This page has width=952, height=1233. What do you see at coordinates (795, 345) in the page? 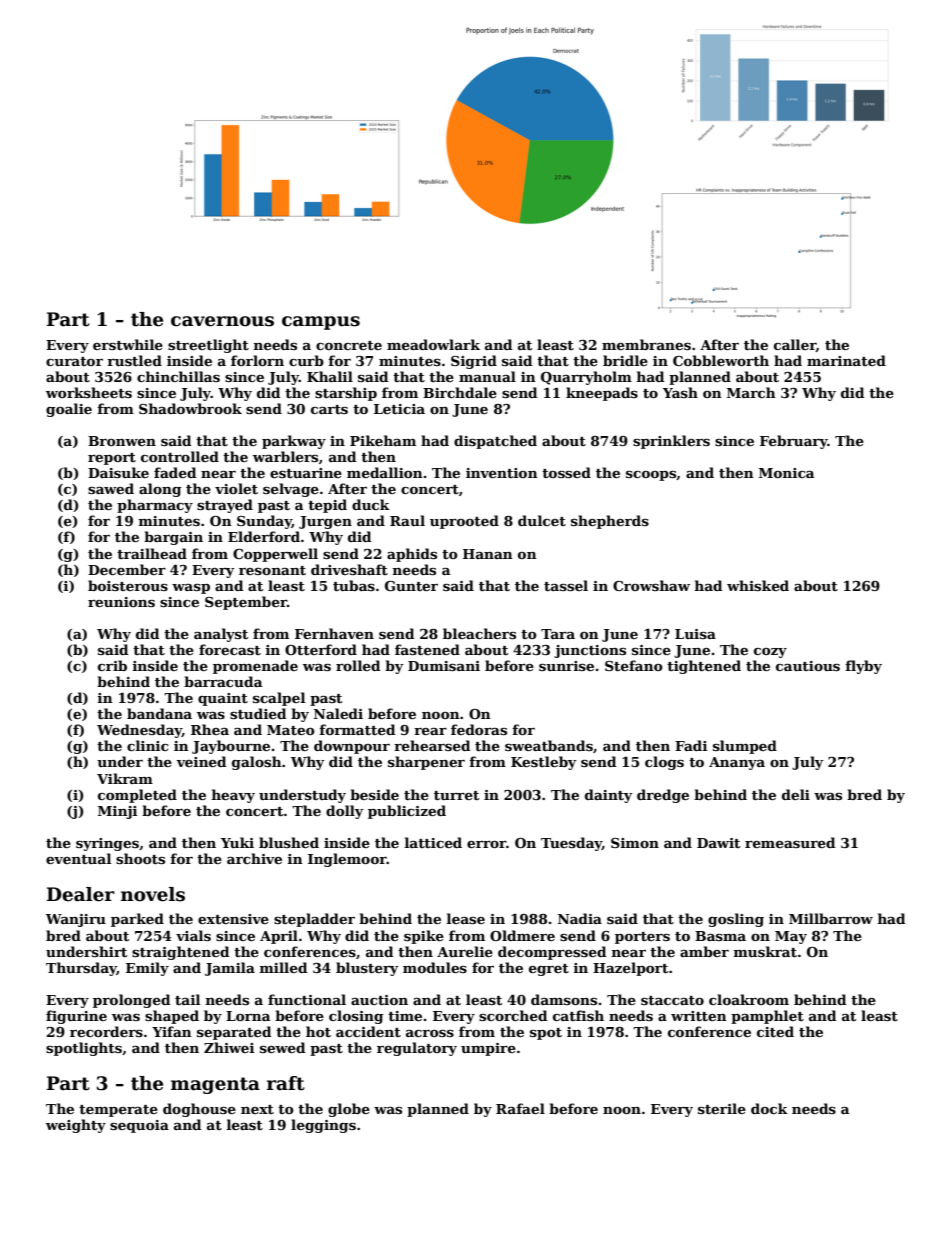
I see `caller` at bounding box center [795, 345].
